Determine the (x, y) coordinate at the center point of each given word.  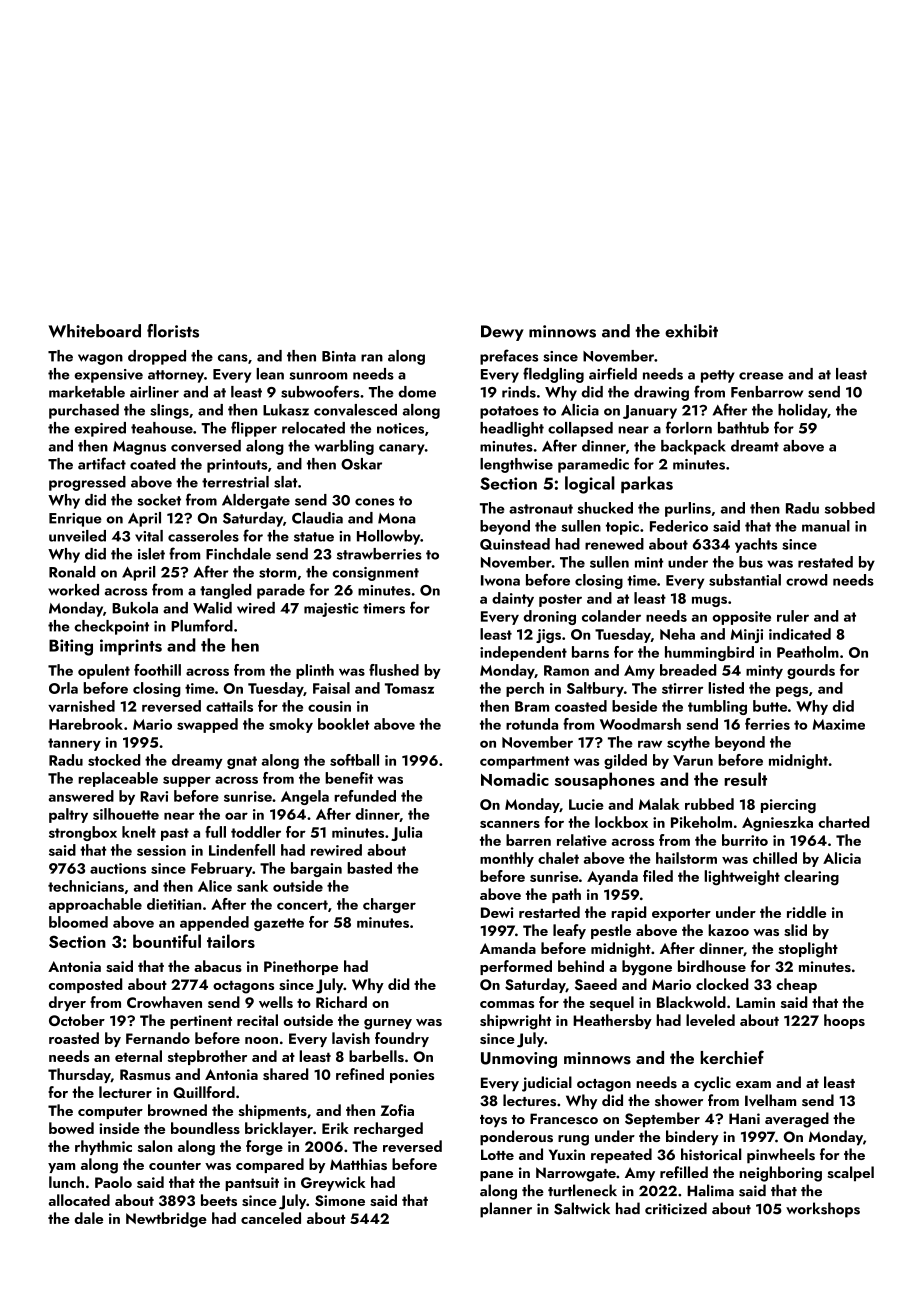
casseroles (203, 536)
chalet (558, 858)
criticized (676, 1208)
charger (389, 905)
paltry (68, 815)
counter (175, 1165)
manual (826, 526)
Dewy (502, 333)
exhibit (691, 331)
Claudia (317, 518)
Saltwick (582, 1208)
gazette (279, 924)
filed (658, 876)
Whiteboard (95, 331)
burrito (745, 840)
